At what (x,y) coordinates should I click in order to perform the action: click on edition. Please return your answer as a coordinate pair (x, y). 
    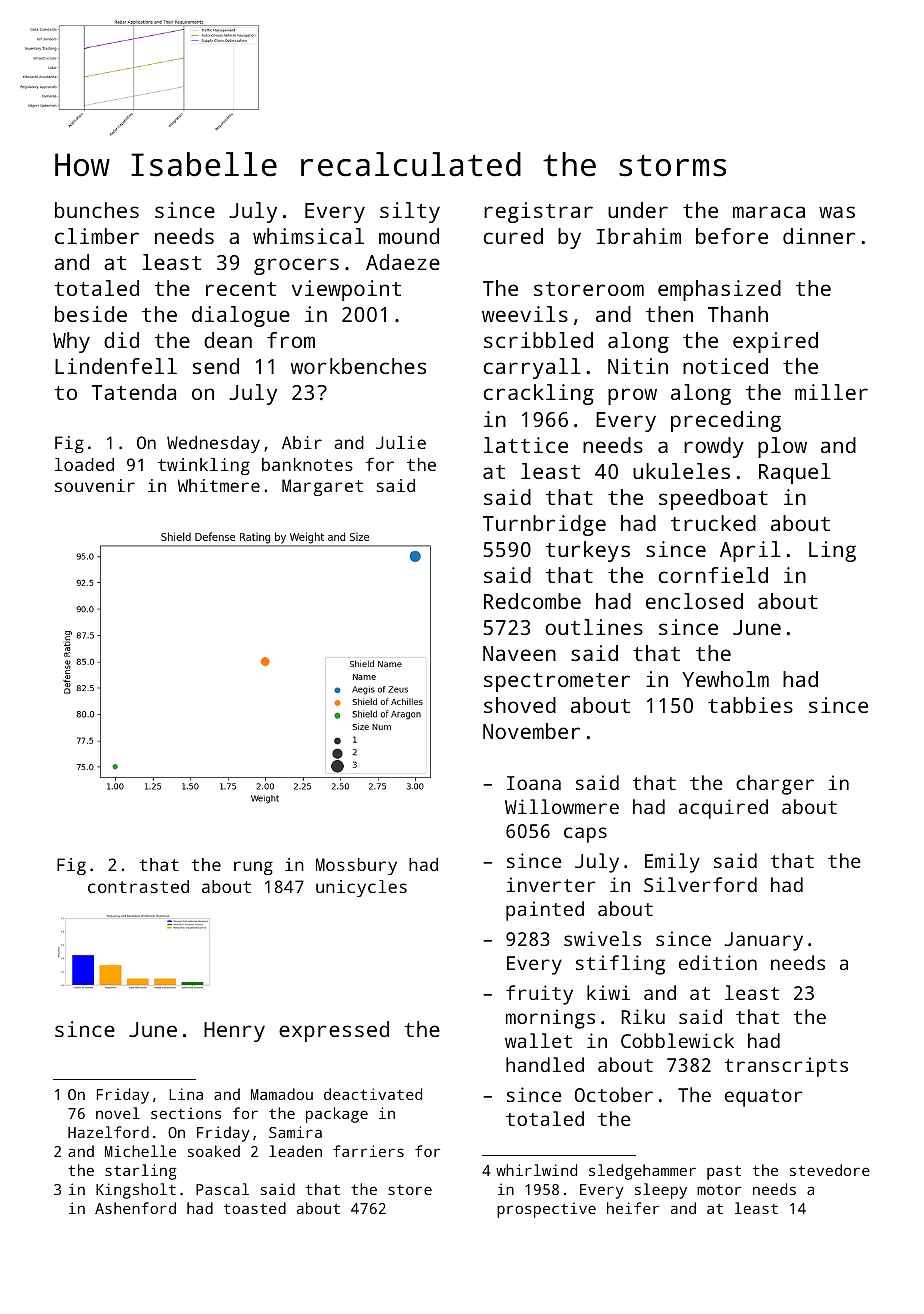
    Looking at the image, I should click on (718, 962).
